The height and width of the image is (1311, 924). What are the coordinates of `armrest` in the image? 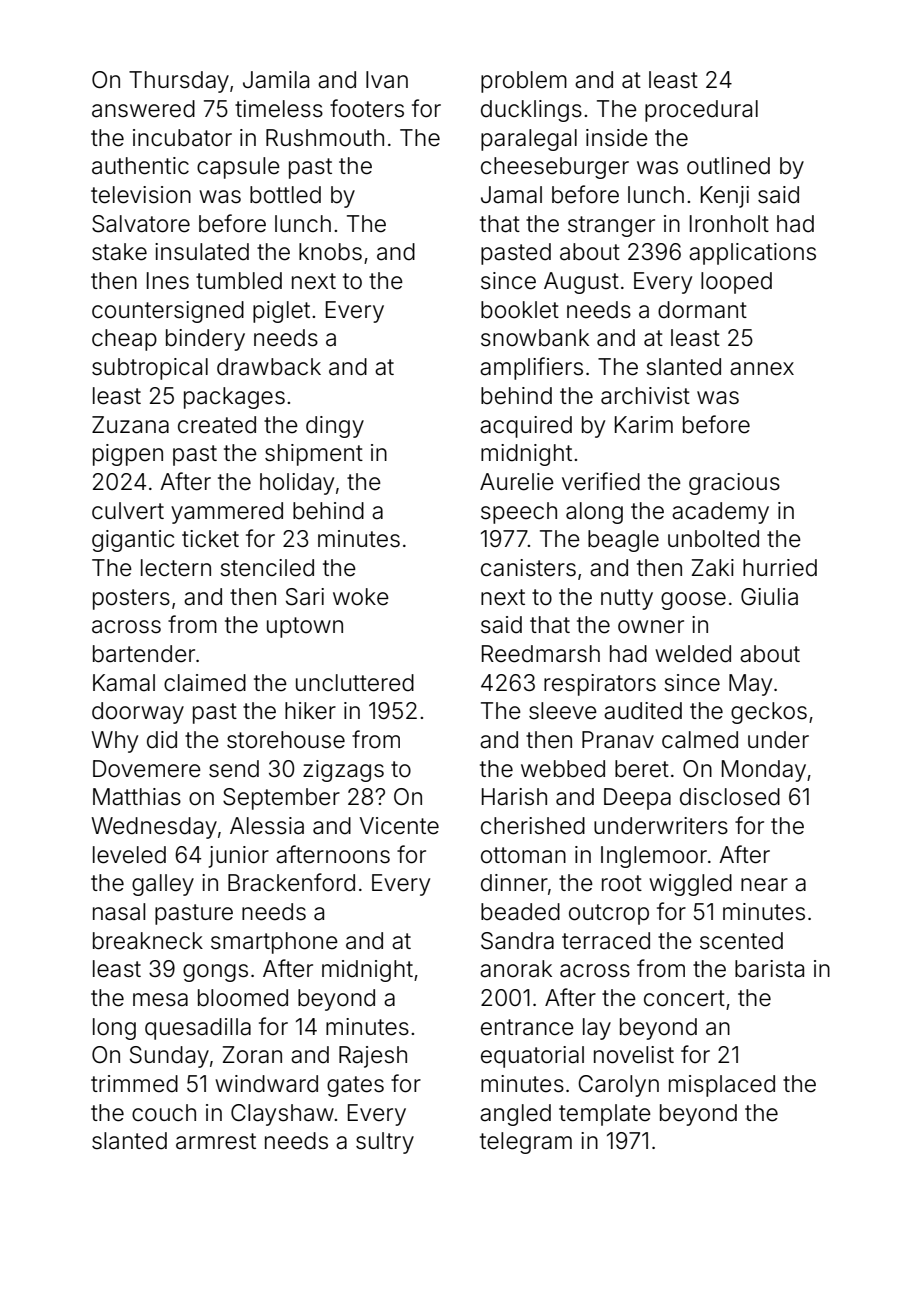 It's located at (216, 1141).
